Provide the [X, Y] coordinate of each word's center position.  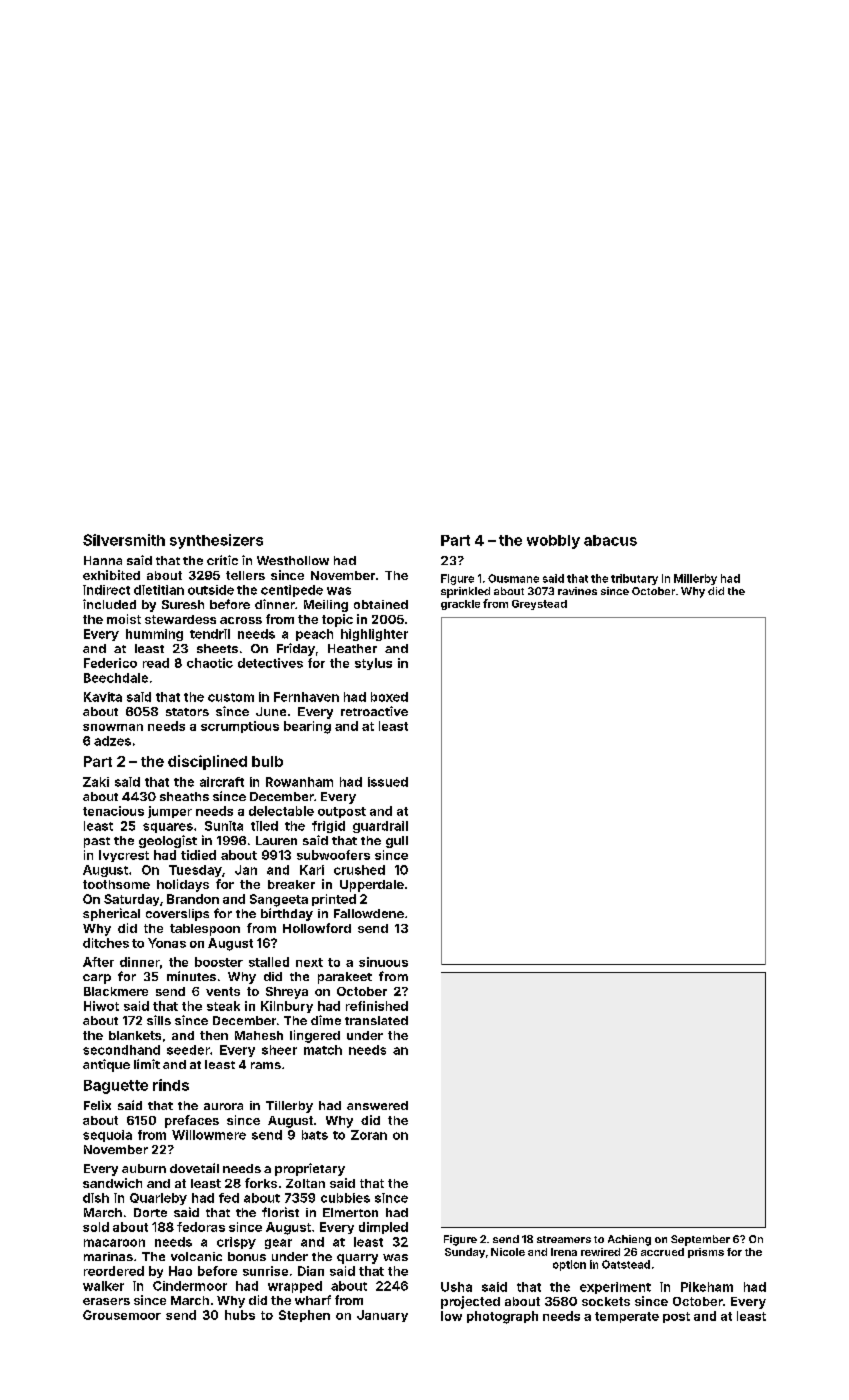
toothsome [116, 884]
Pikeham [707, 1287]
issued [388, 782]
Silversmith [124, 540]
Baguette [116, 1087]
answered [377, 1105]
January [382, 1316]
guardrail [380, 827]
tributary [634, 579]
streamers [564, 1239]
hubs [240, 1315]
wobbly [553, 542]
